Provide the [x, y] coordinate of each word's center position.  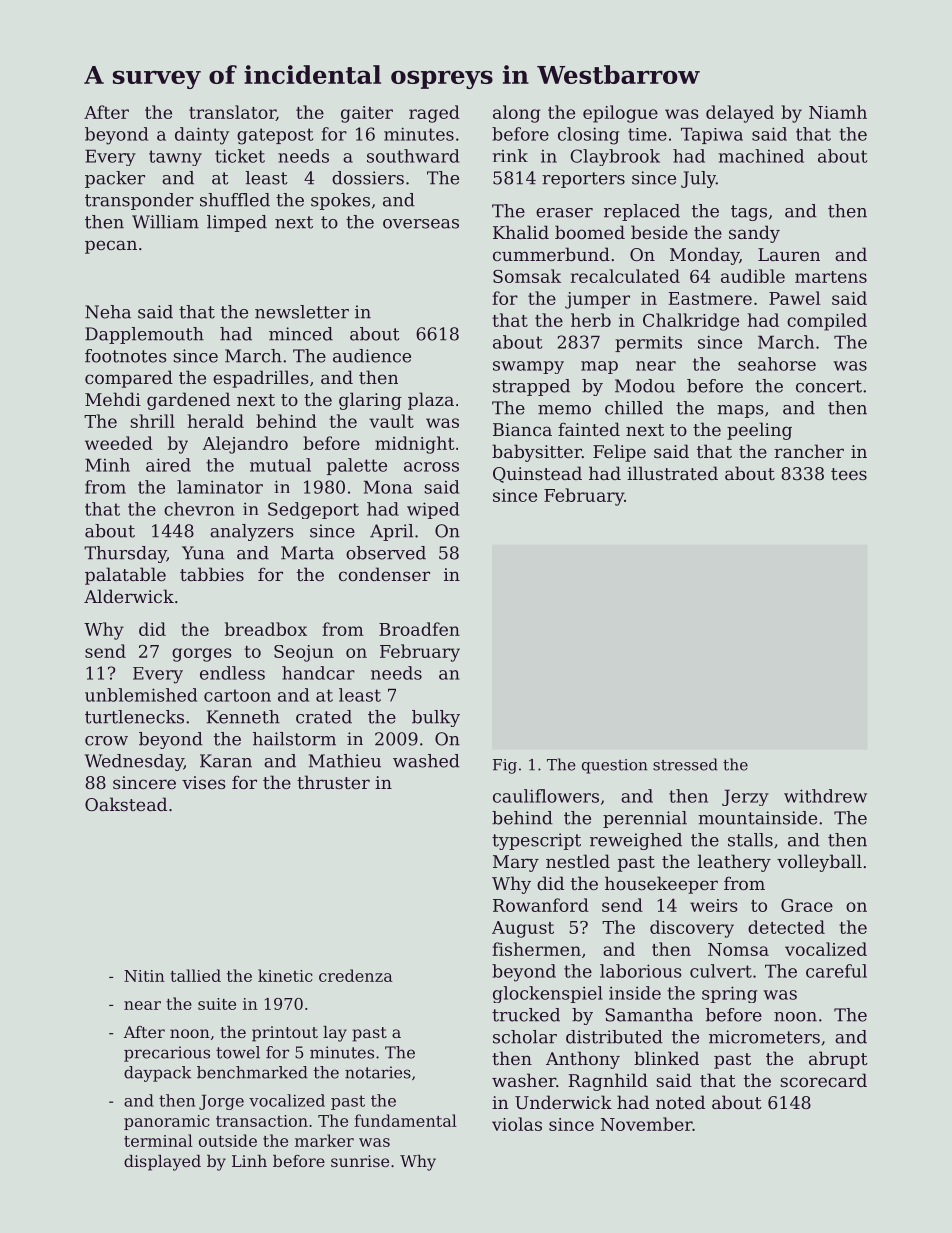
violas [517, 1124]
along [517, 114]
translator [232, 113]
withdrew [825, 796]
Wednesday [134, 762]
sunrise [360, 1161]
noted [680, 1102]
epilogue [620, 114]
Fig [505, 766]
